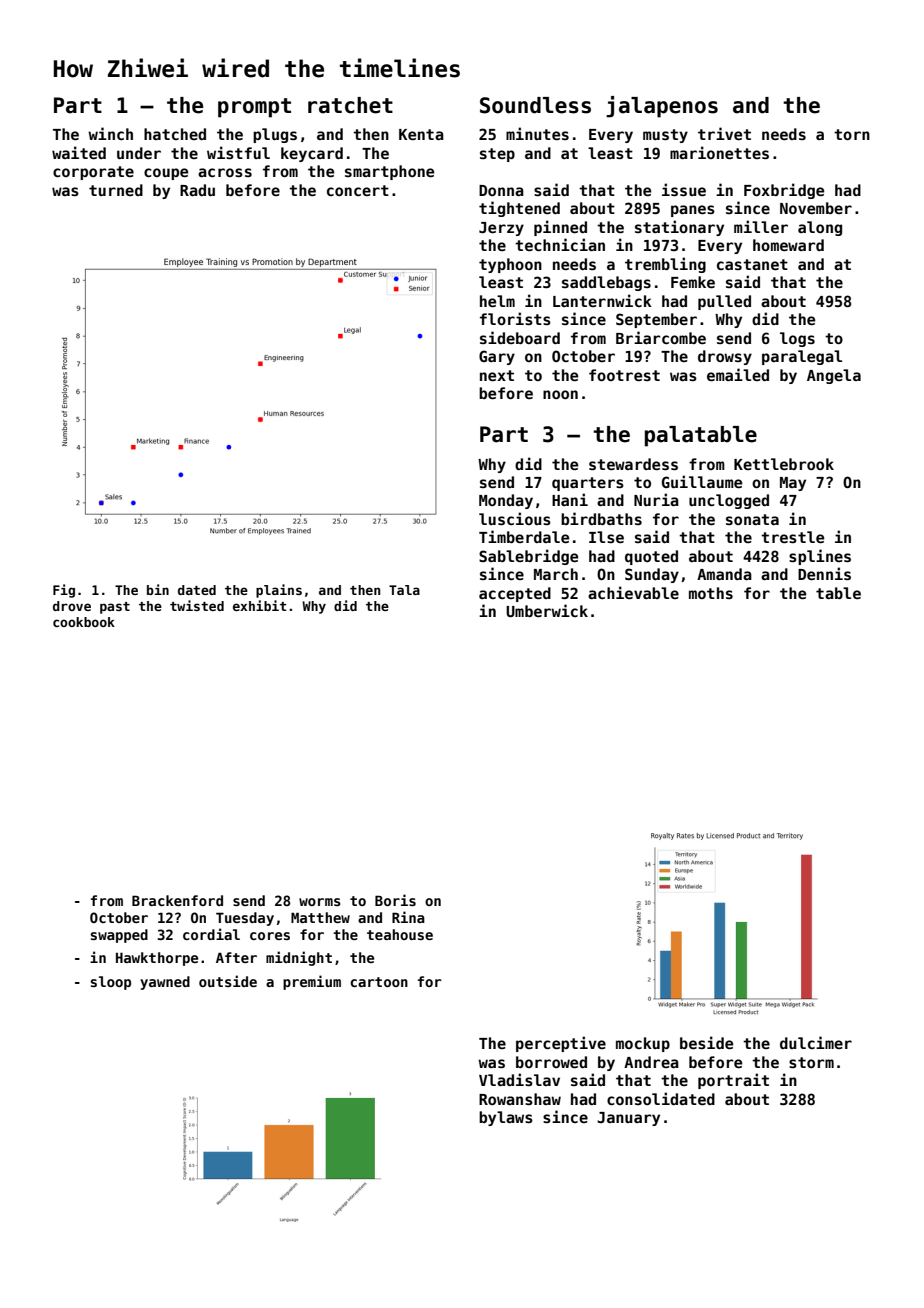 The height and width of the screenshot is (1308, 924). Describe the element at coordinates (852, 134) in the screenshot. I see `torn` at that location.
